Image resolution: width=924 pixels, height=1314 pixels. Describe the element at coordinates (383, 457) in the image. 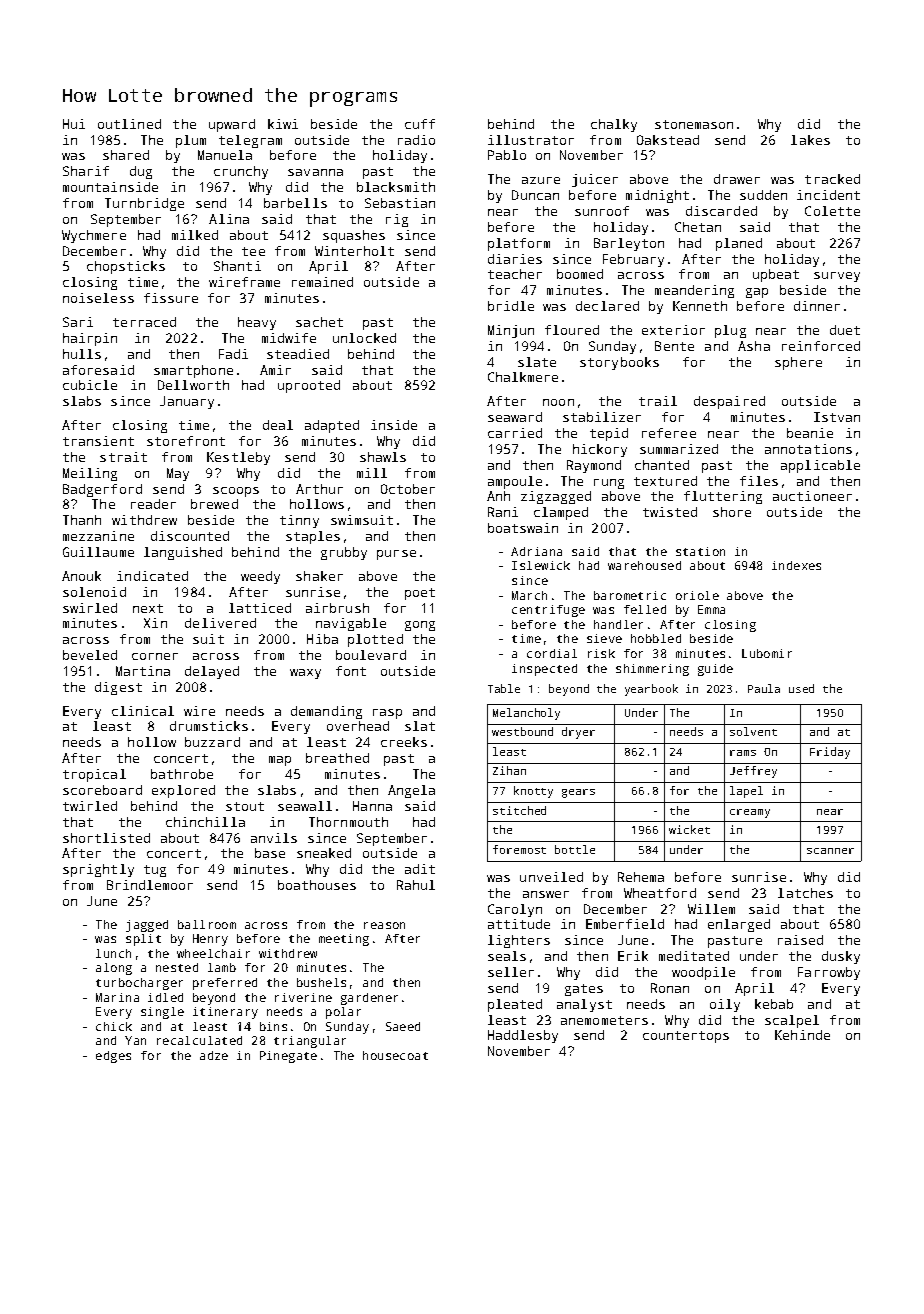

I see `shawls` at that location.
